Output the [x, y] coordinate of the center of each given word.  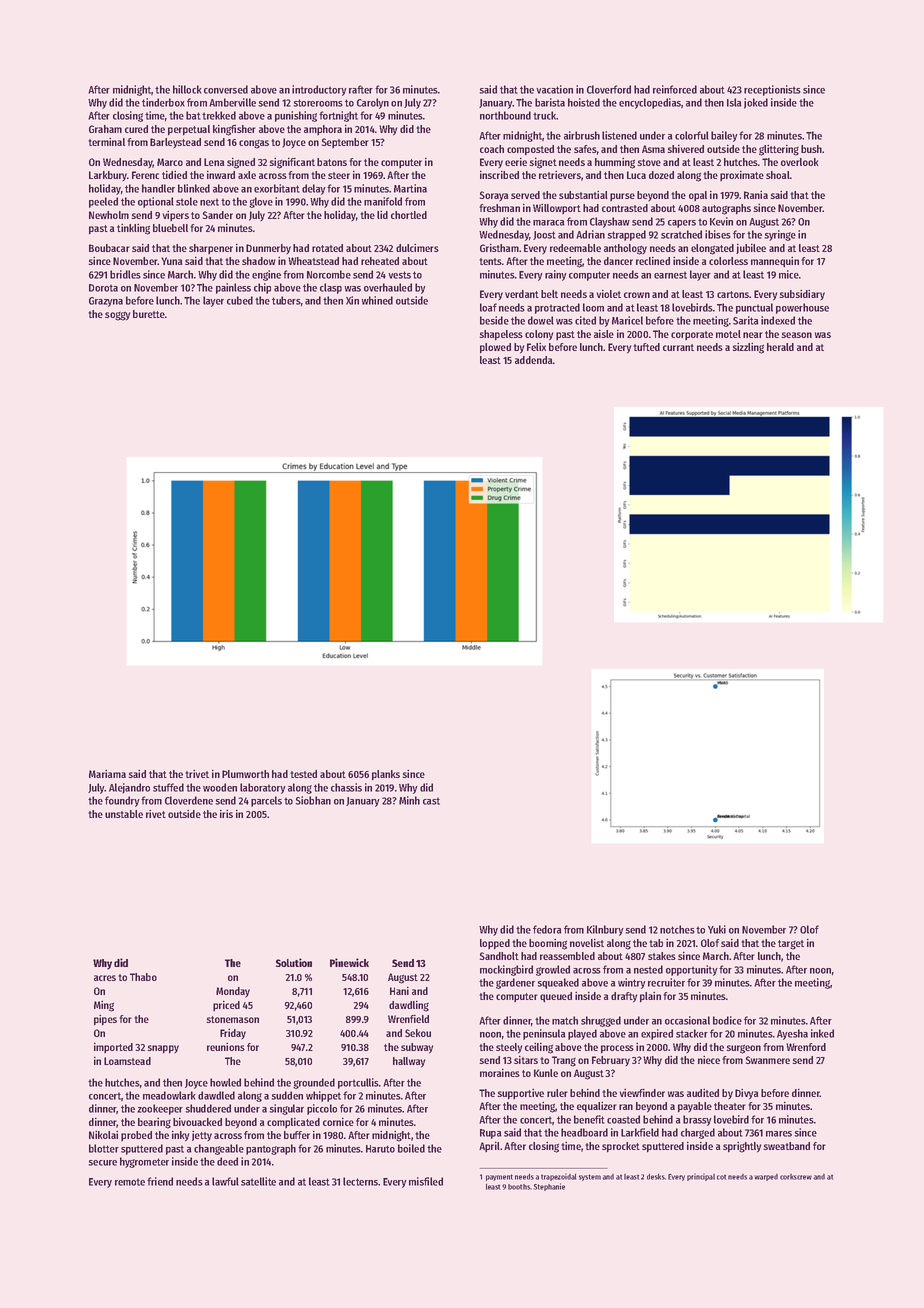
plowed [495, 348]
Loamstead [127, 1061]
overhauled [388, 287]
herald [780, 347]
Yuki [717, 929]
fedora [547, 929]
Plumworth [245, 774]
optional [156, 202]
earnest [670, 275]
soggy [117, 316]
